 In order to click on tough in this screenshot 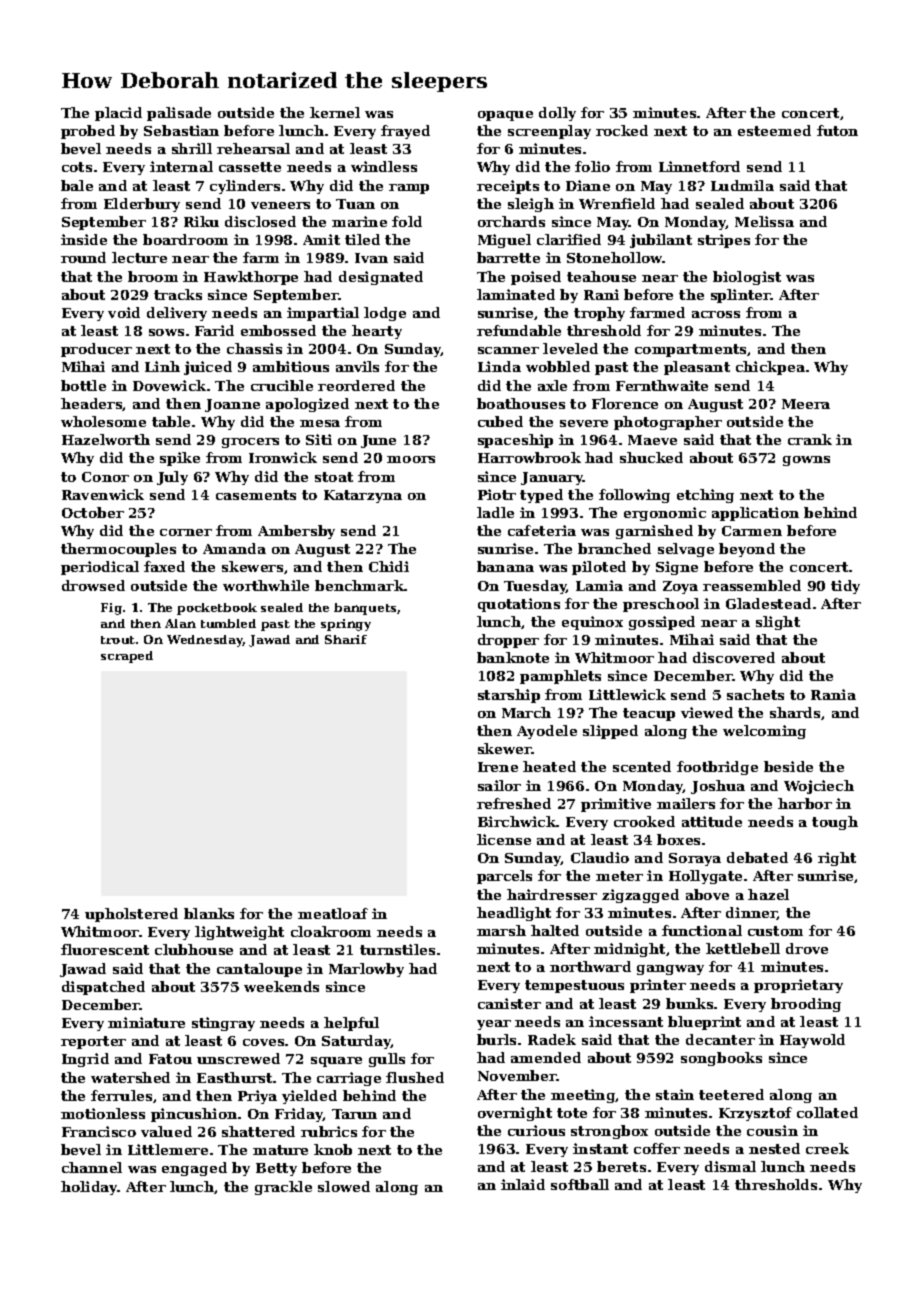, I will do `click(835, 823)`.
